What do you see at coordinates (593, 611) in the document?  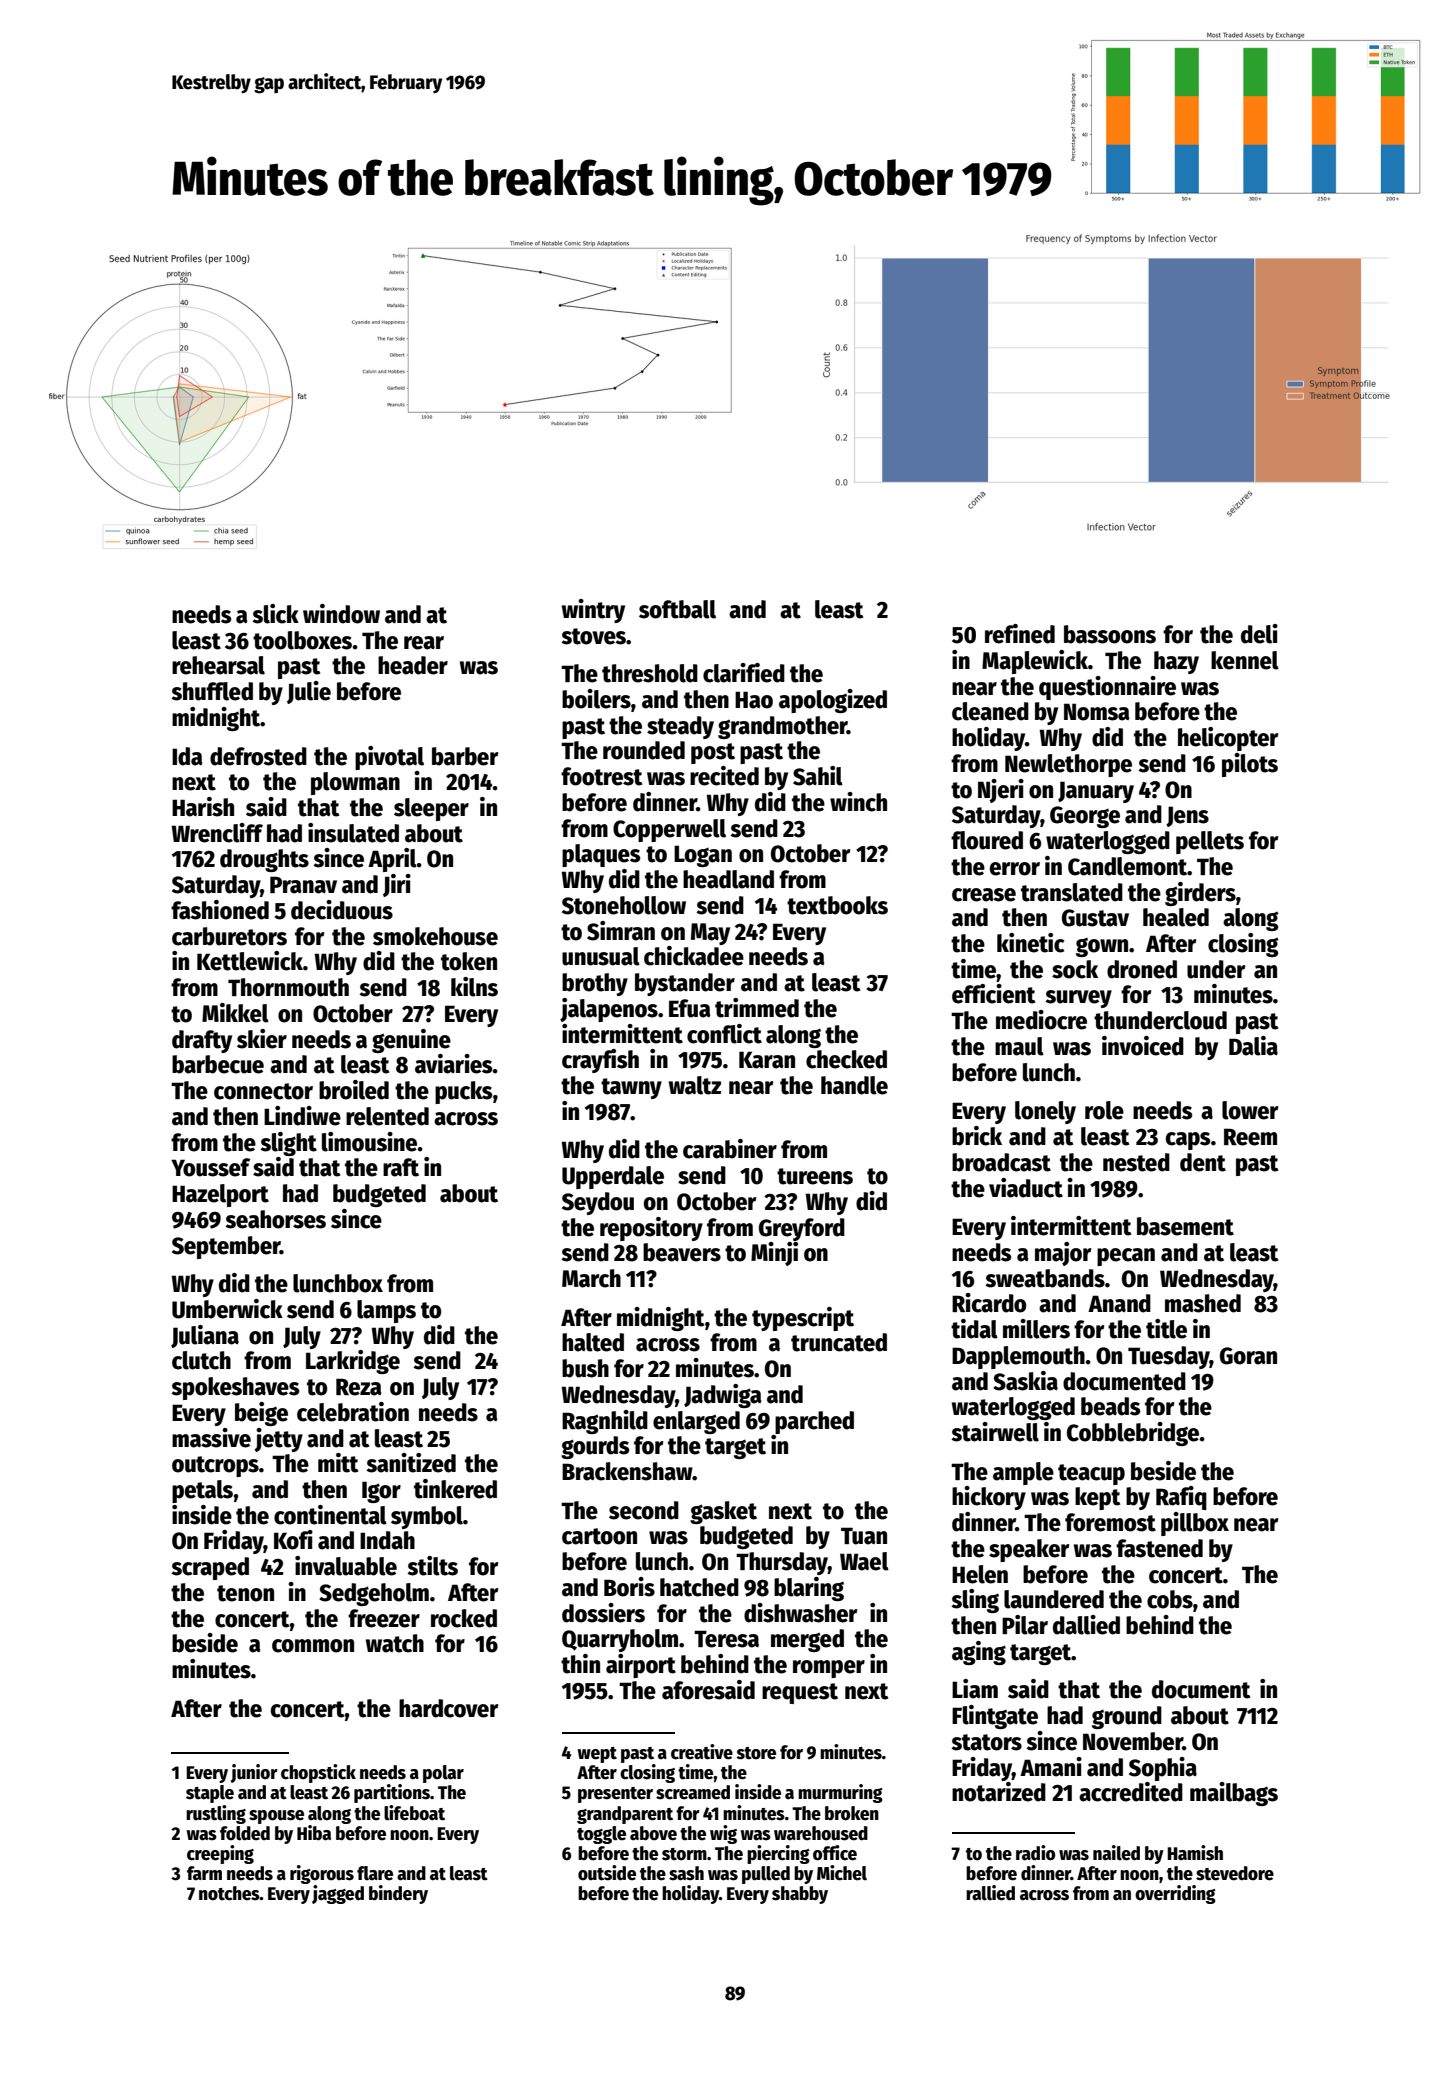 I see `wintry` at bounding box center [593, 611].
